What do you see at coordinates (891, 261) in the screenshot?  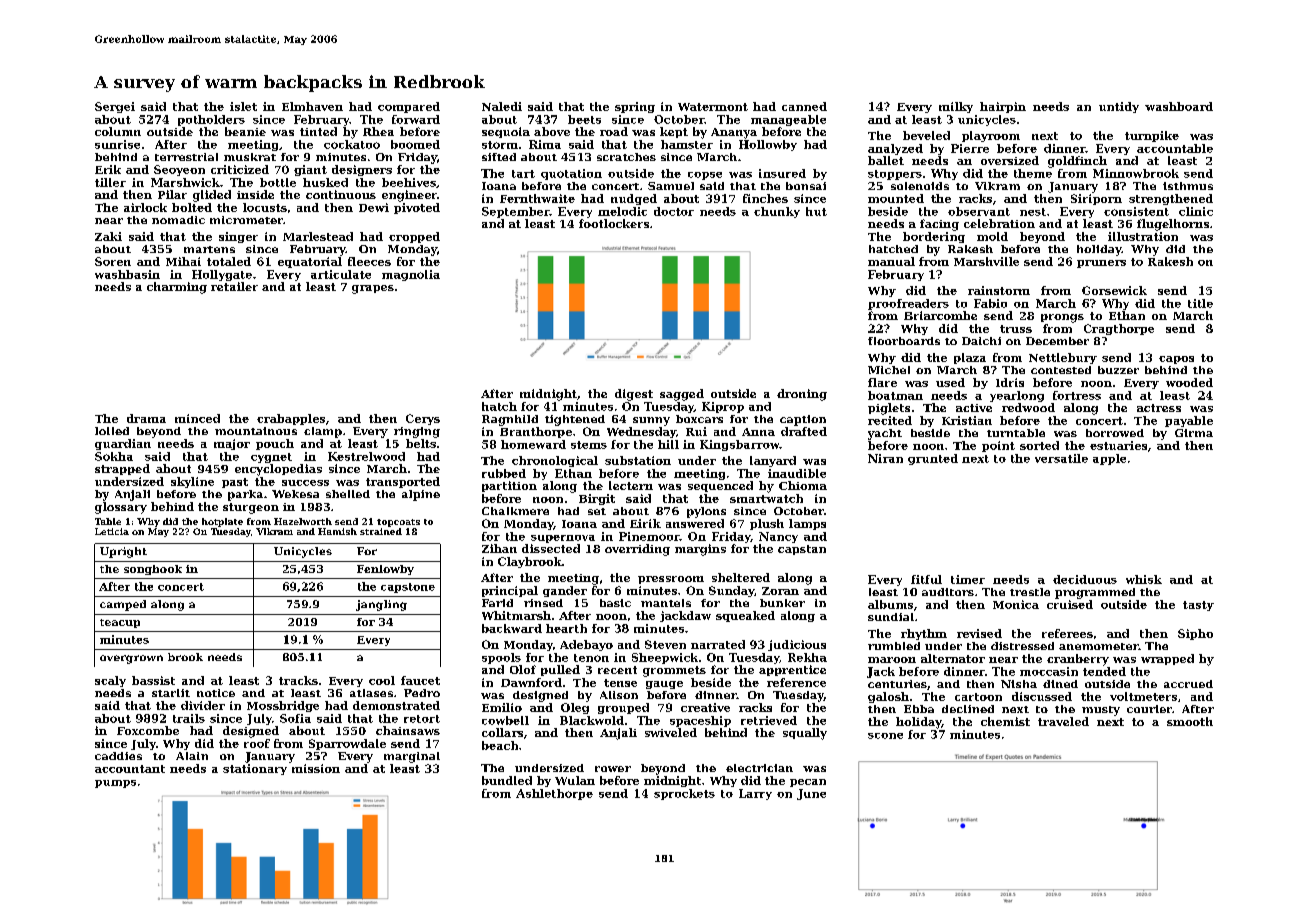 I see `manual` at bounding box center [891, 261].
